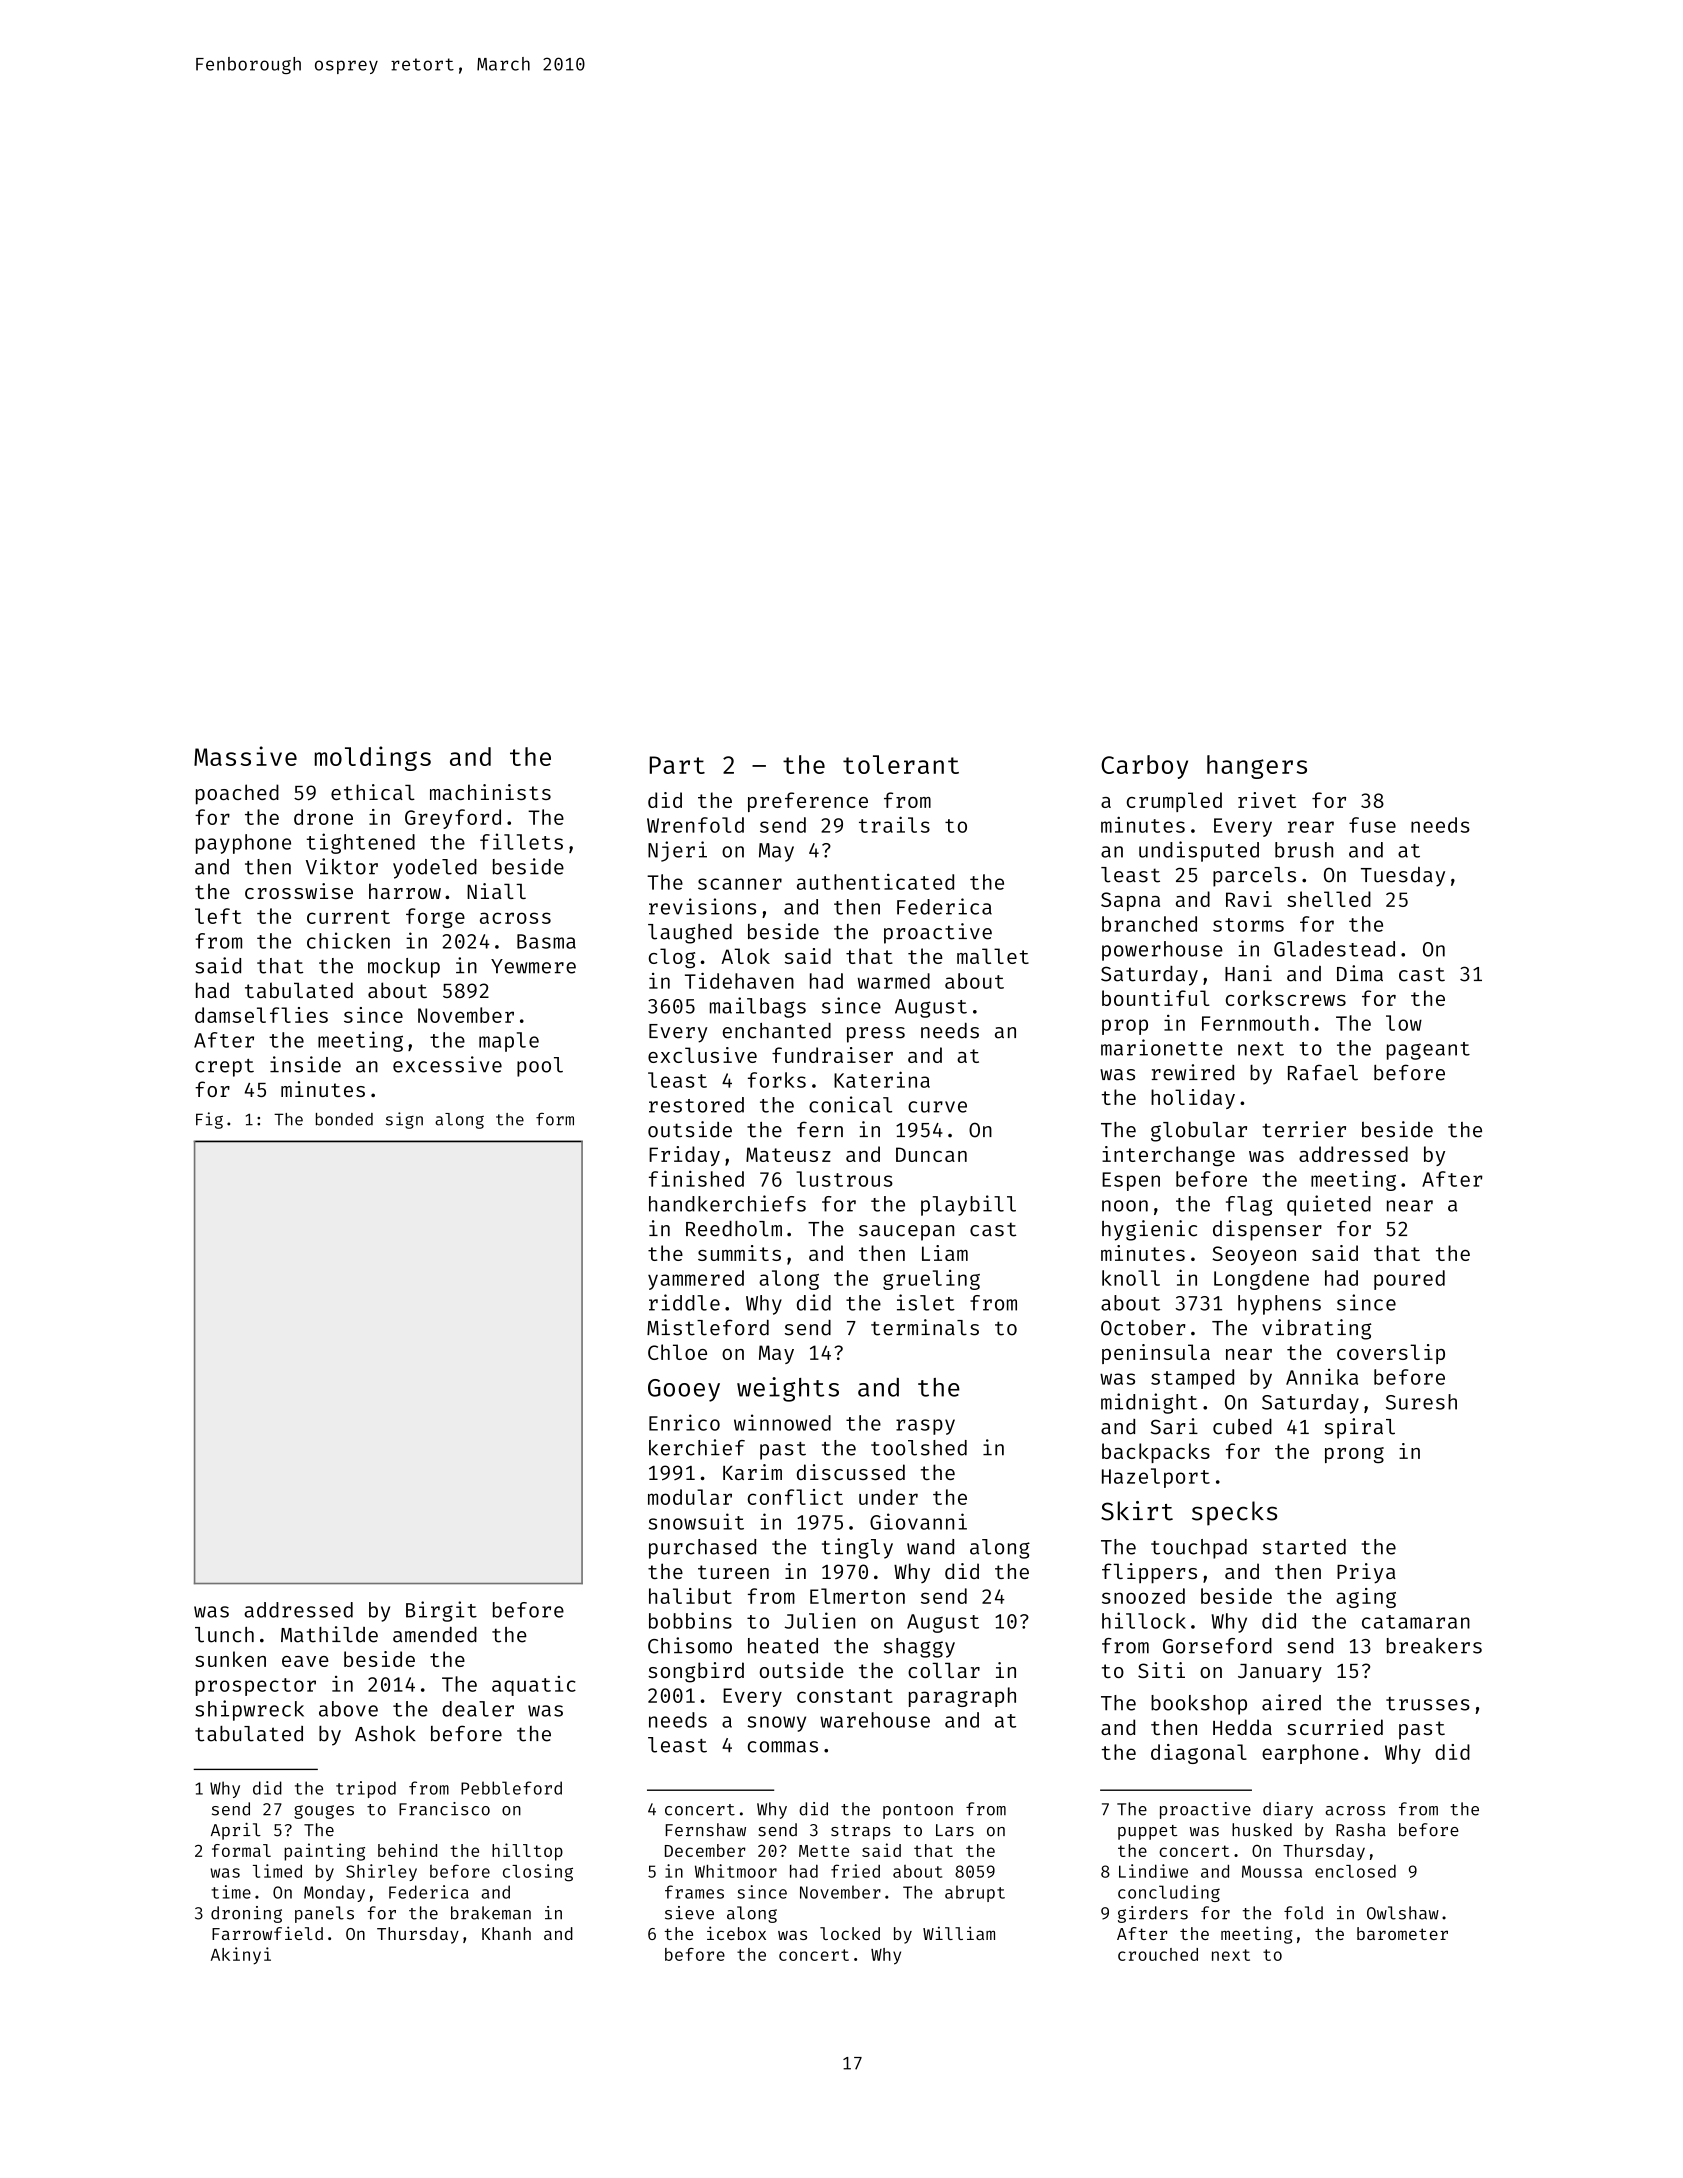 The height and width of the screenshot is (2178, 1683). What do you see at coordinates (1162, 1047) in the screenshot?
I see `marionette` at bounding box center [1162, 1047].
